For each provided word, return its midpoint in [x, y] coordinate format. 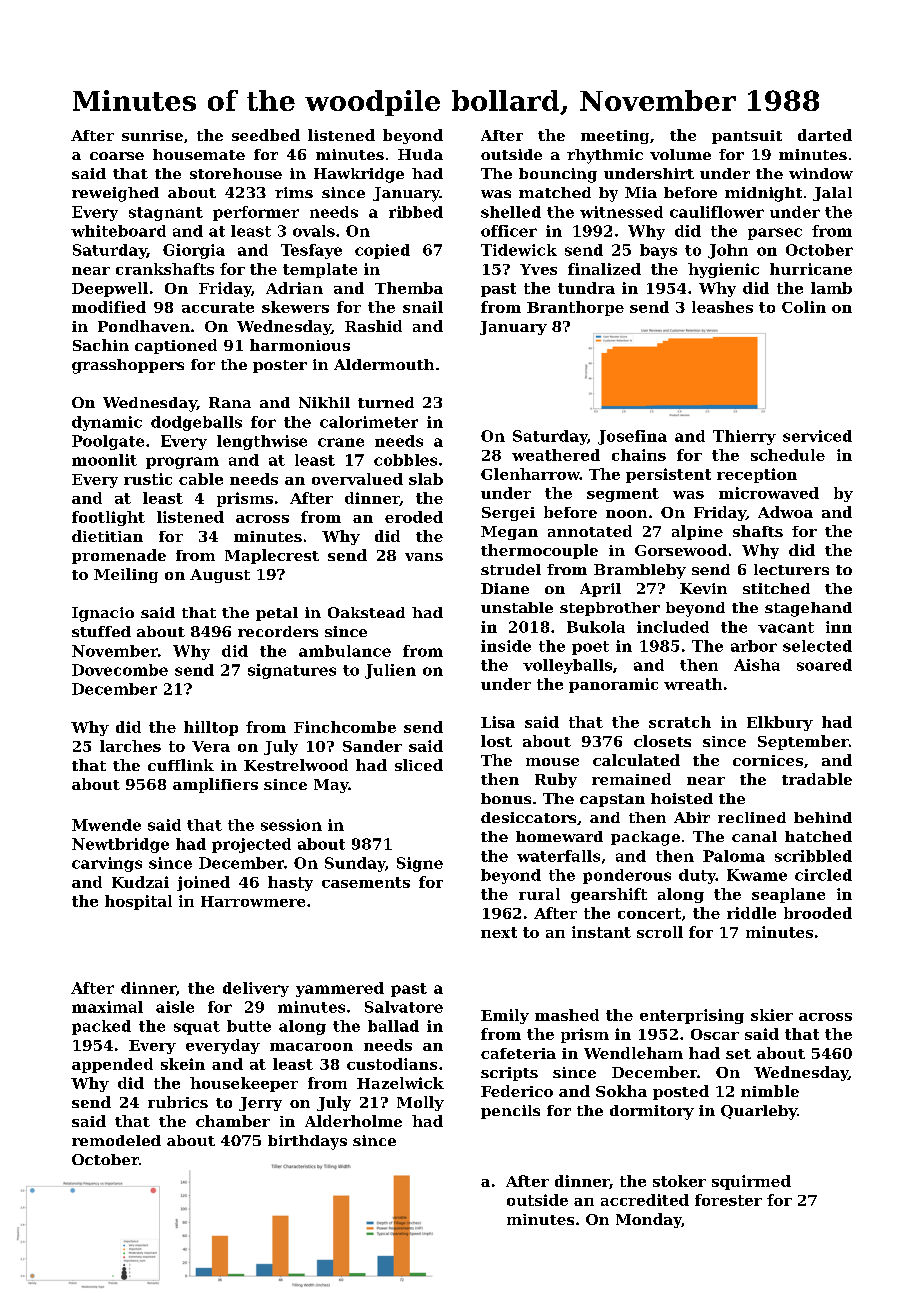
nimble [770, 1091]
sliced [419, 765]
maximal [107, 1007]
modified [109, 307]
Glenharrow [530, 474]
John [728, 251]
